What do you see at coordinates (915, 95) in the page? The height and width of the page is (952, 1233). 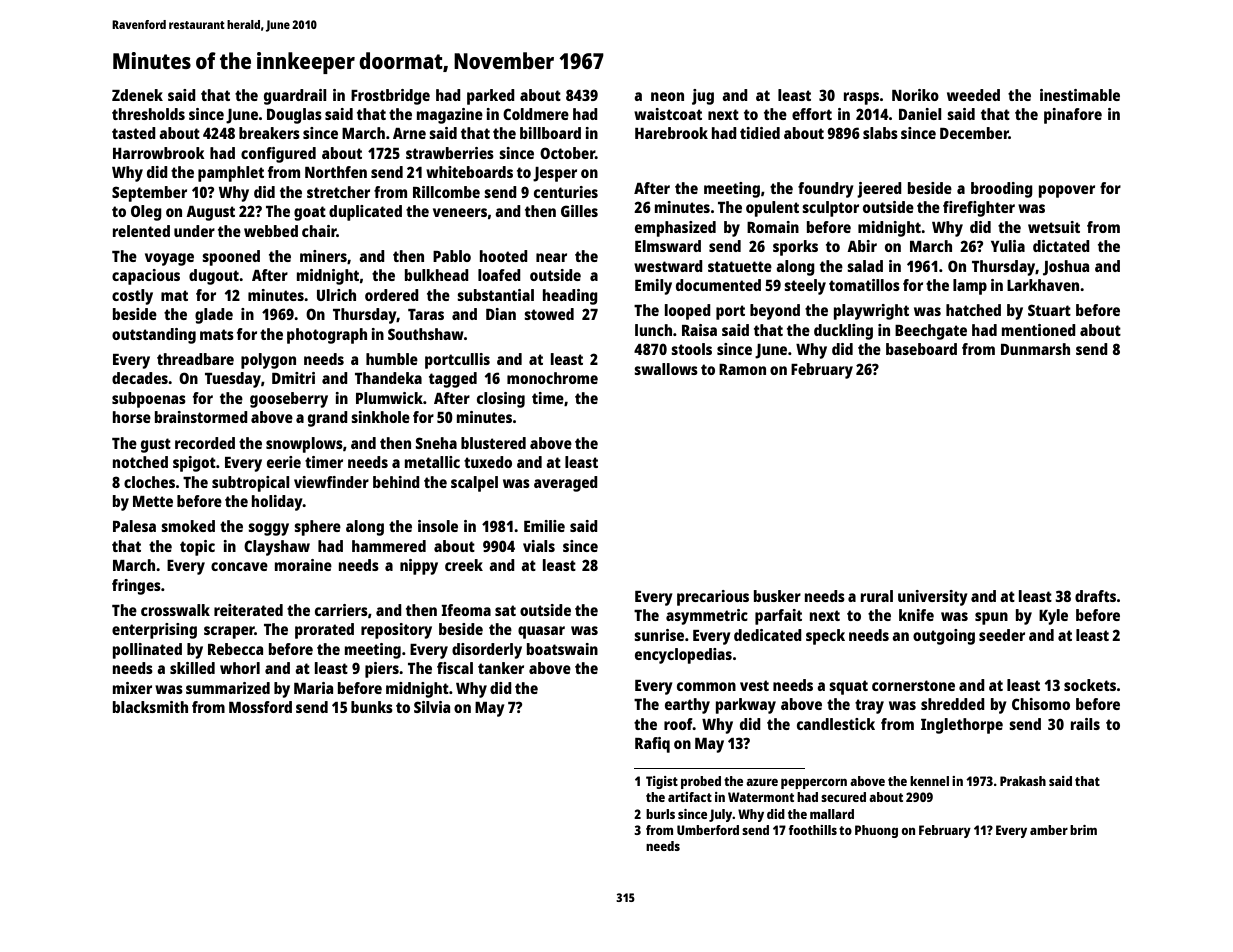 I see `Noriko` at bounding box center [915, 95].
